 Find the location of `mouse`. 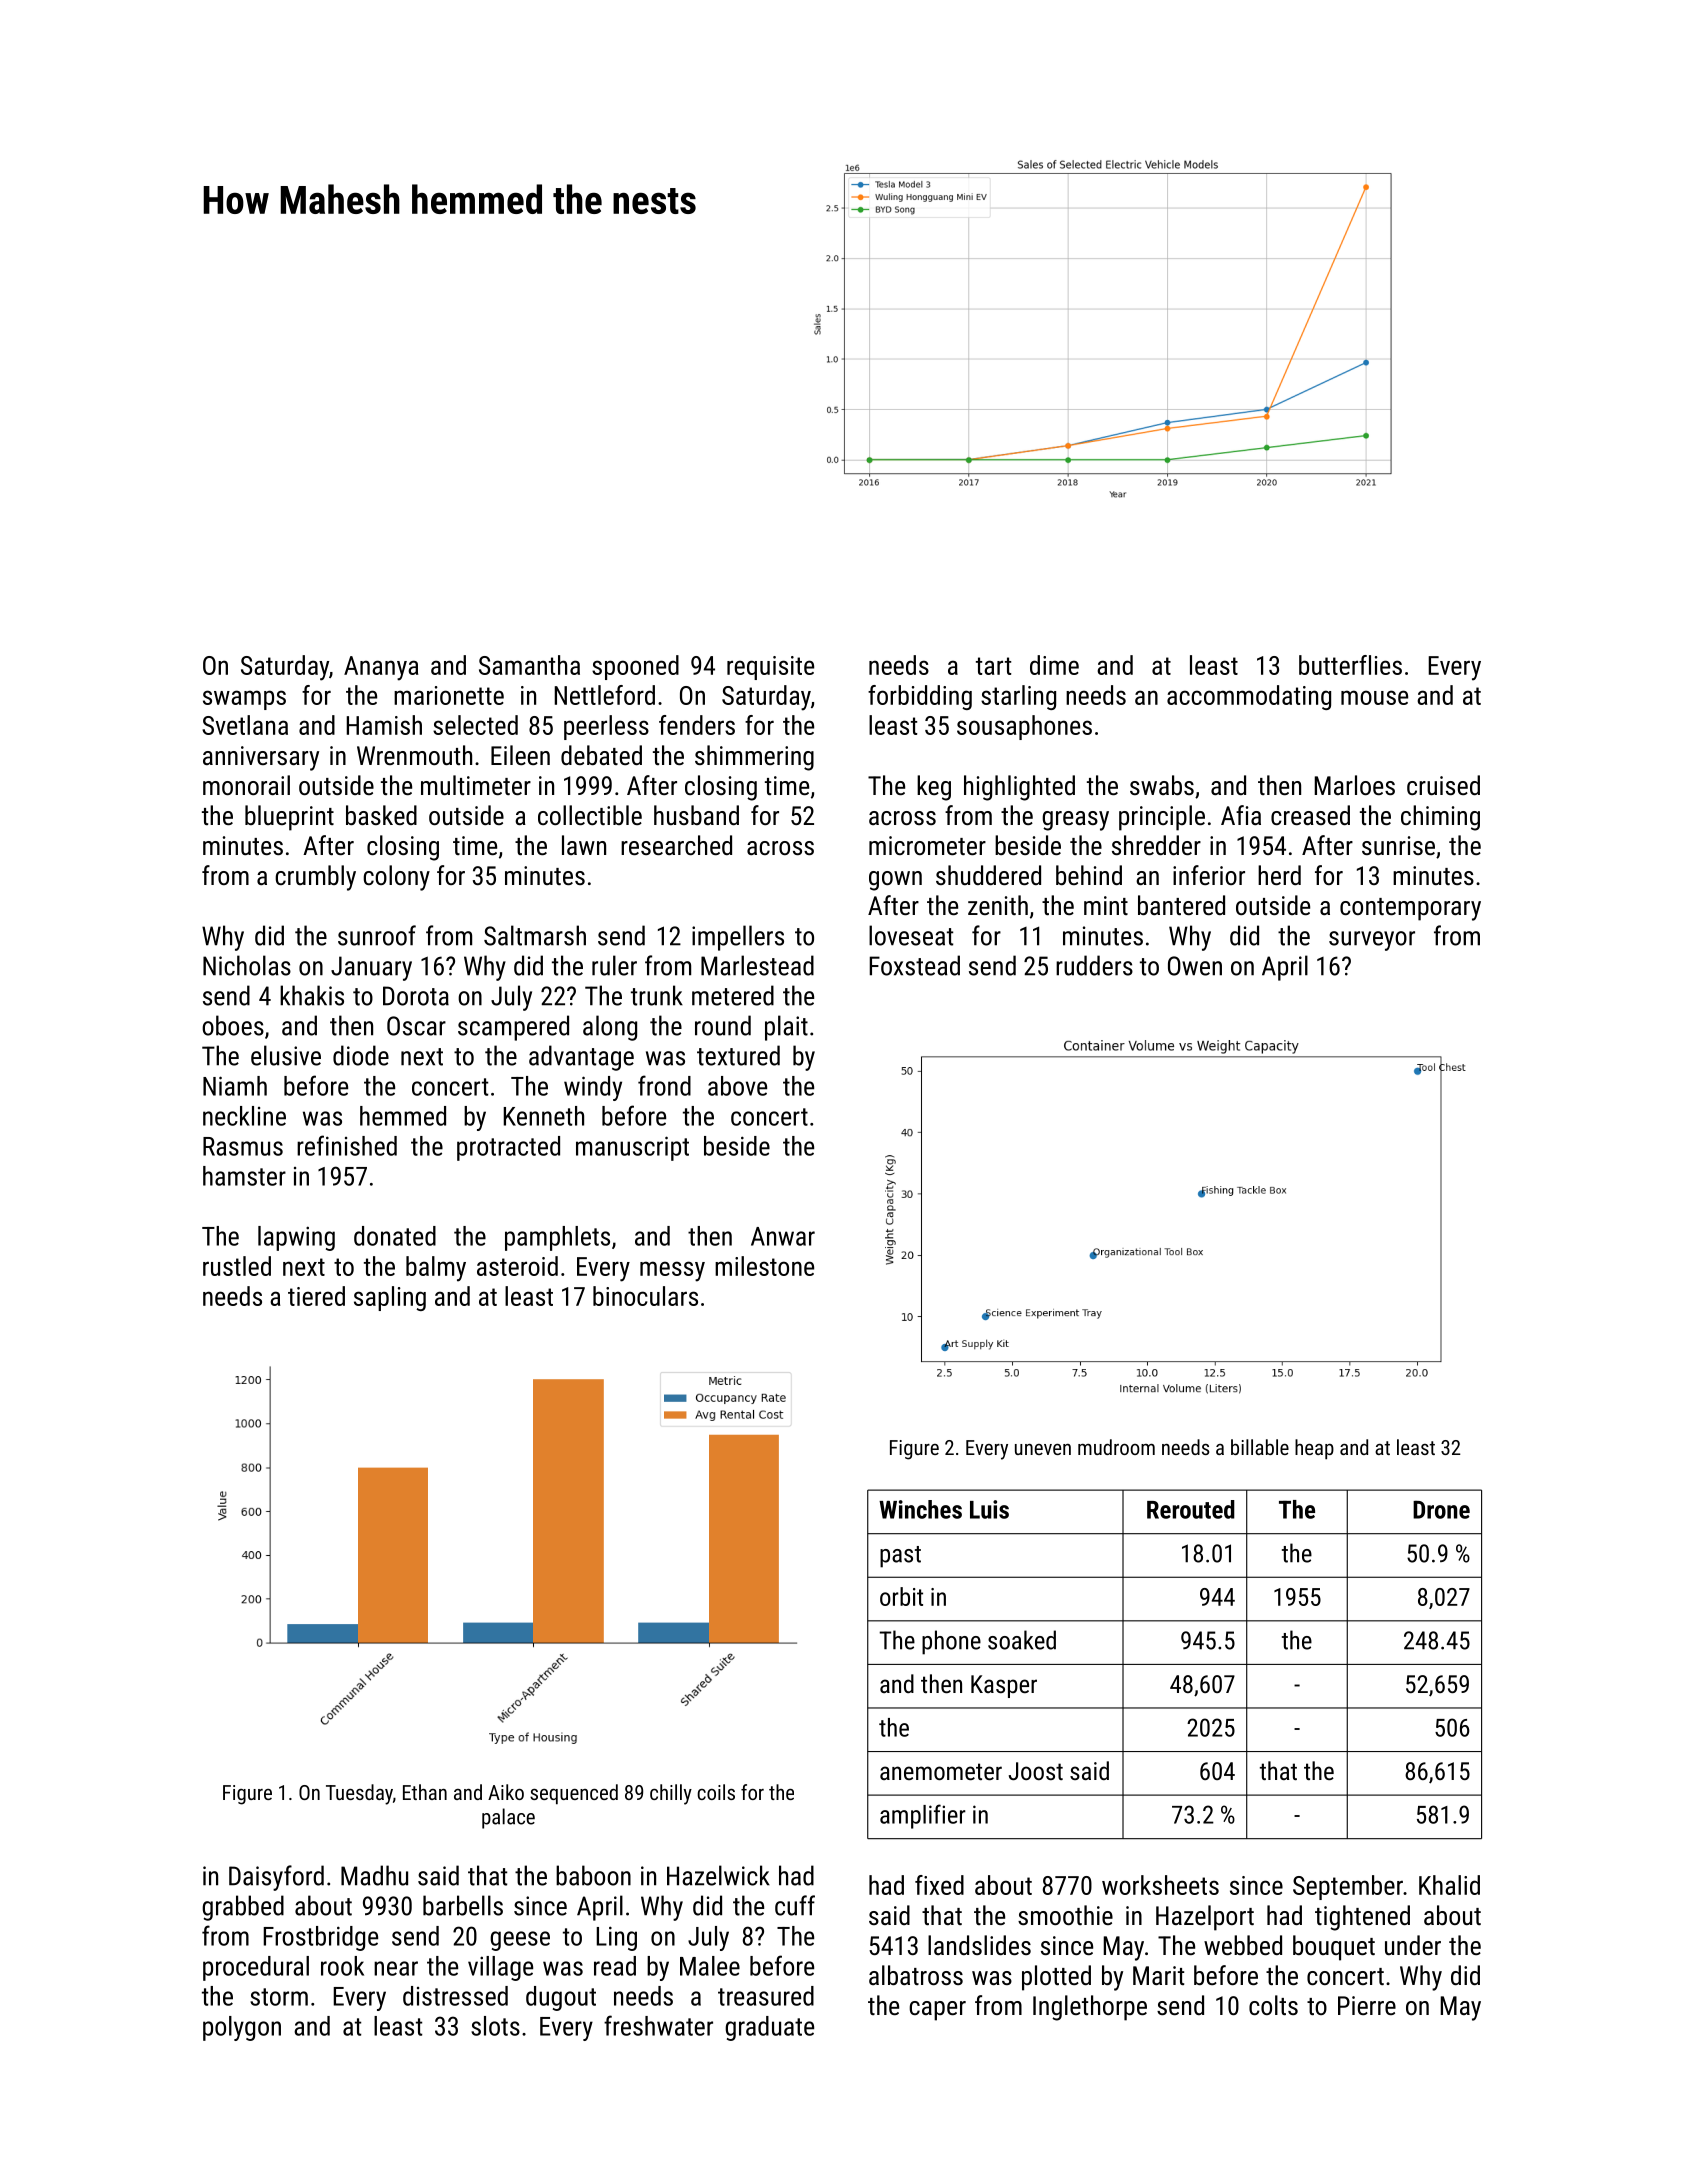

mouse is located at coordinates (1374, 697).
